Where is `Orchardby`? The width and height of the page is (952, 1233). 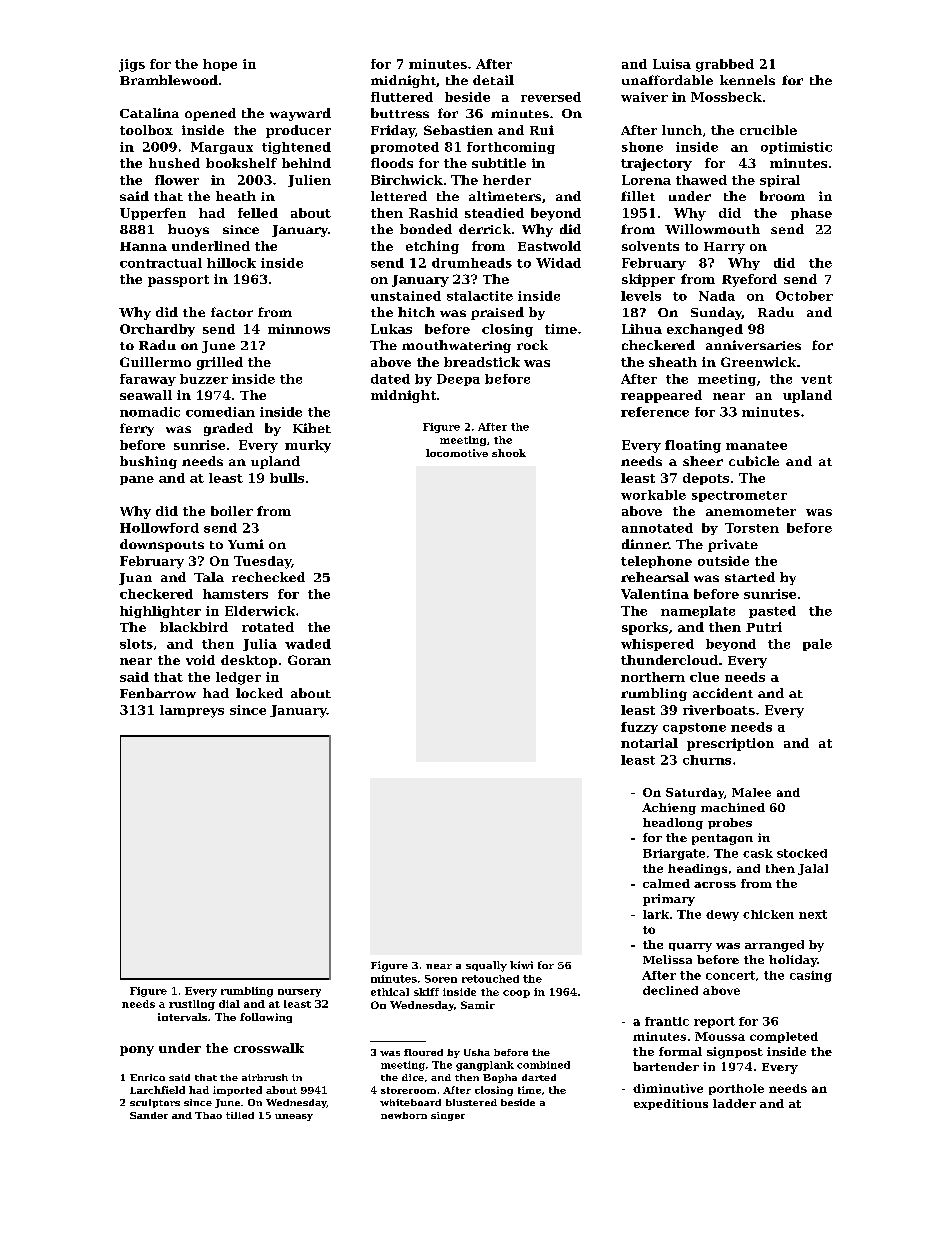
Orchardby is located at coordinates (157, 330).
